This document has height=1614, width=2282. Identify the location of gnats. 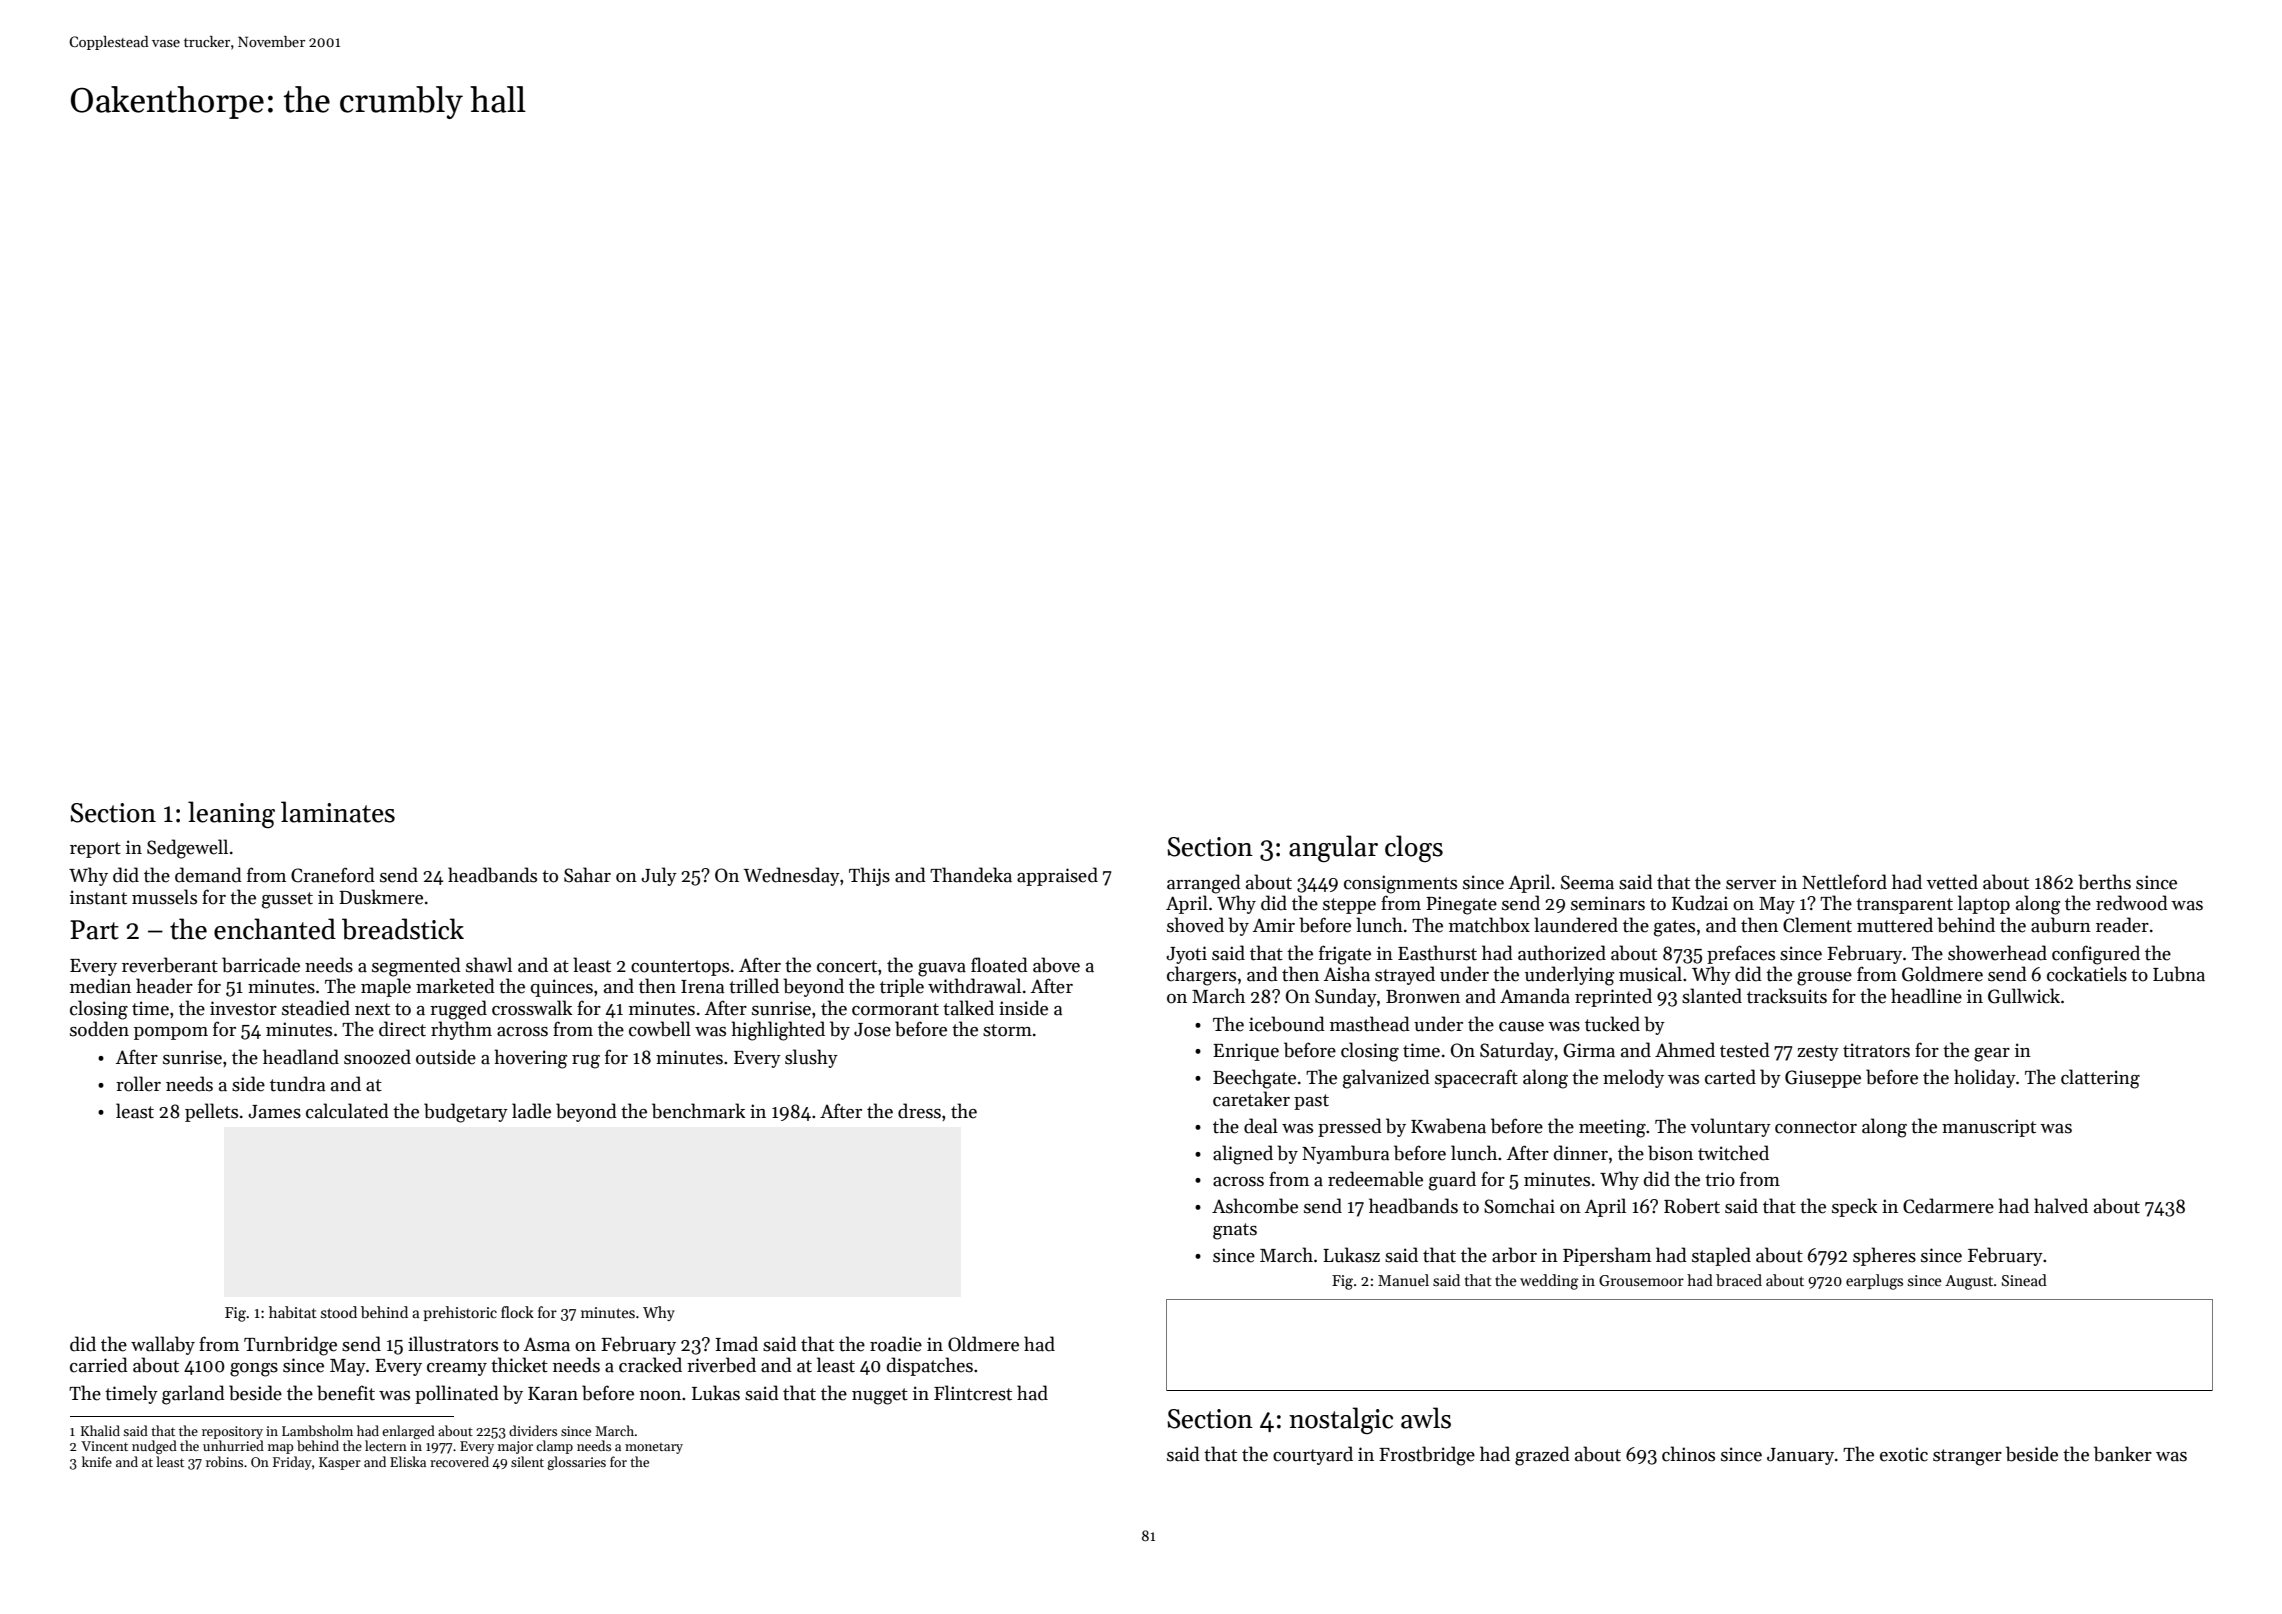
(1235, 1231).
